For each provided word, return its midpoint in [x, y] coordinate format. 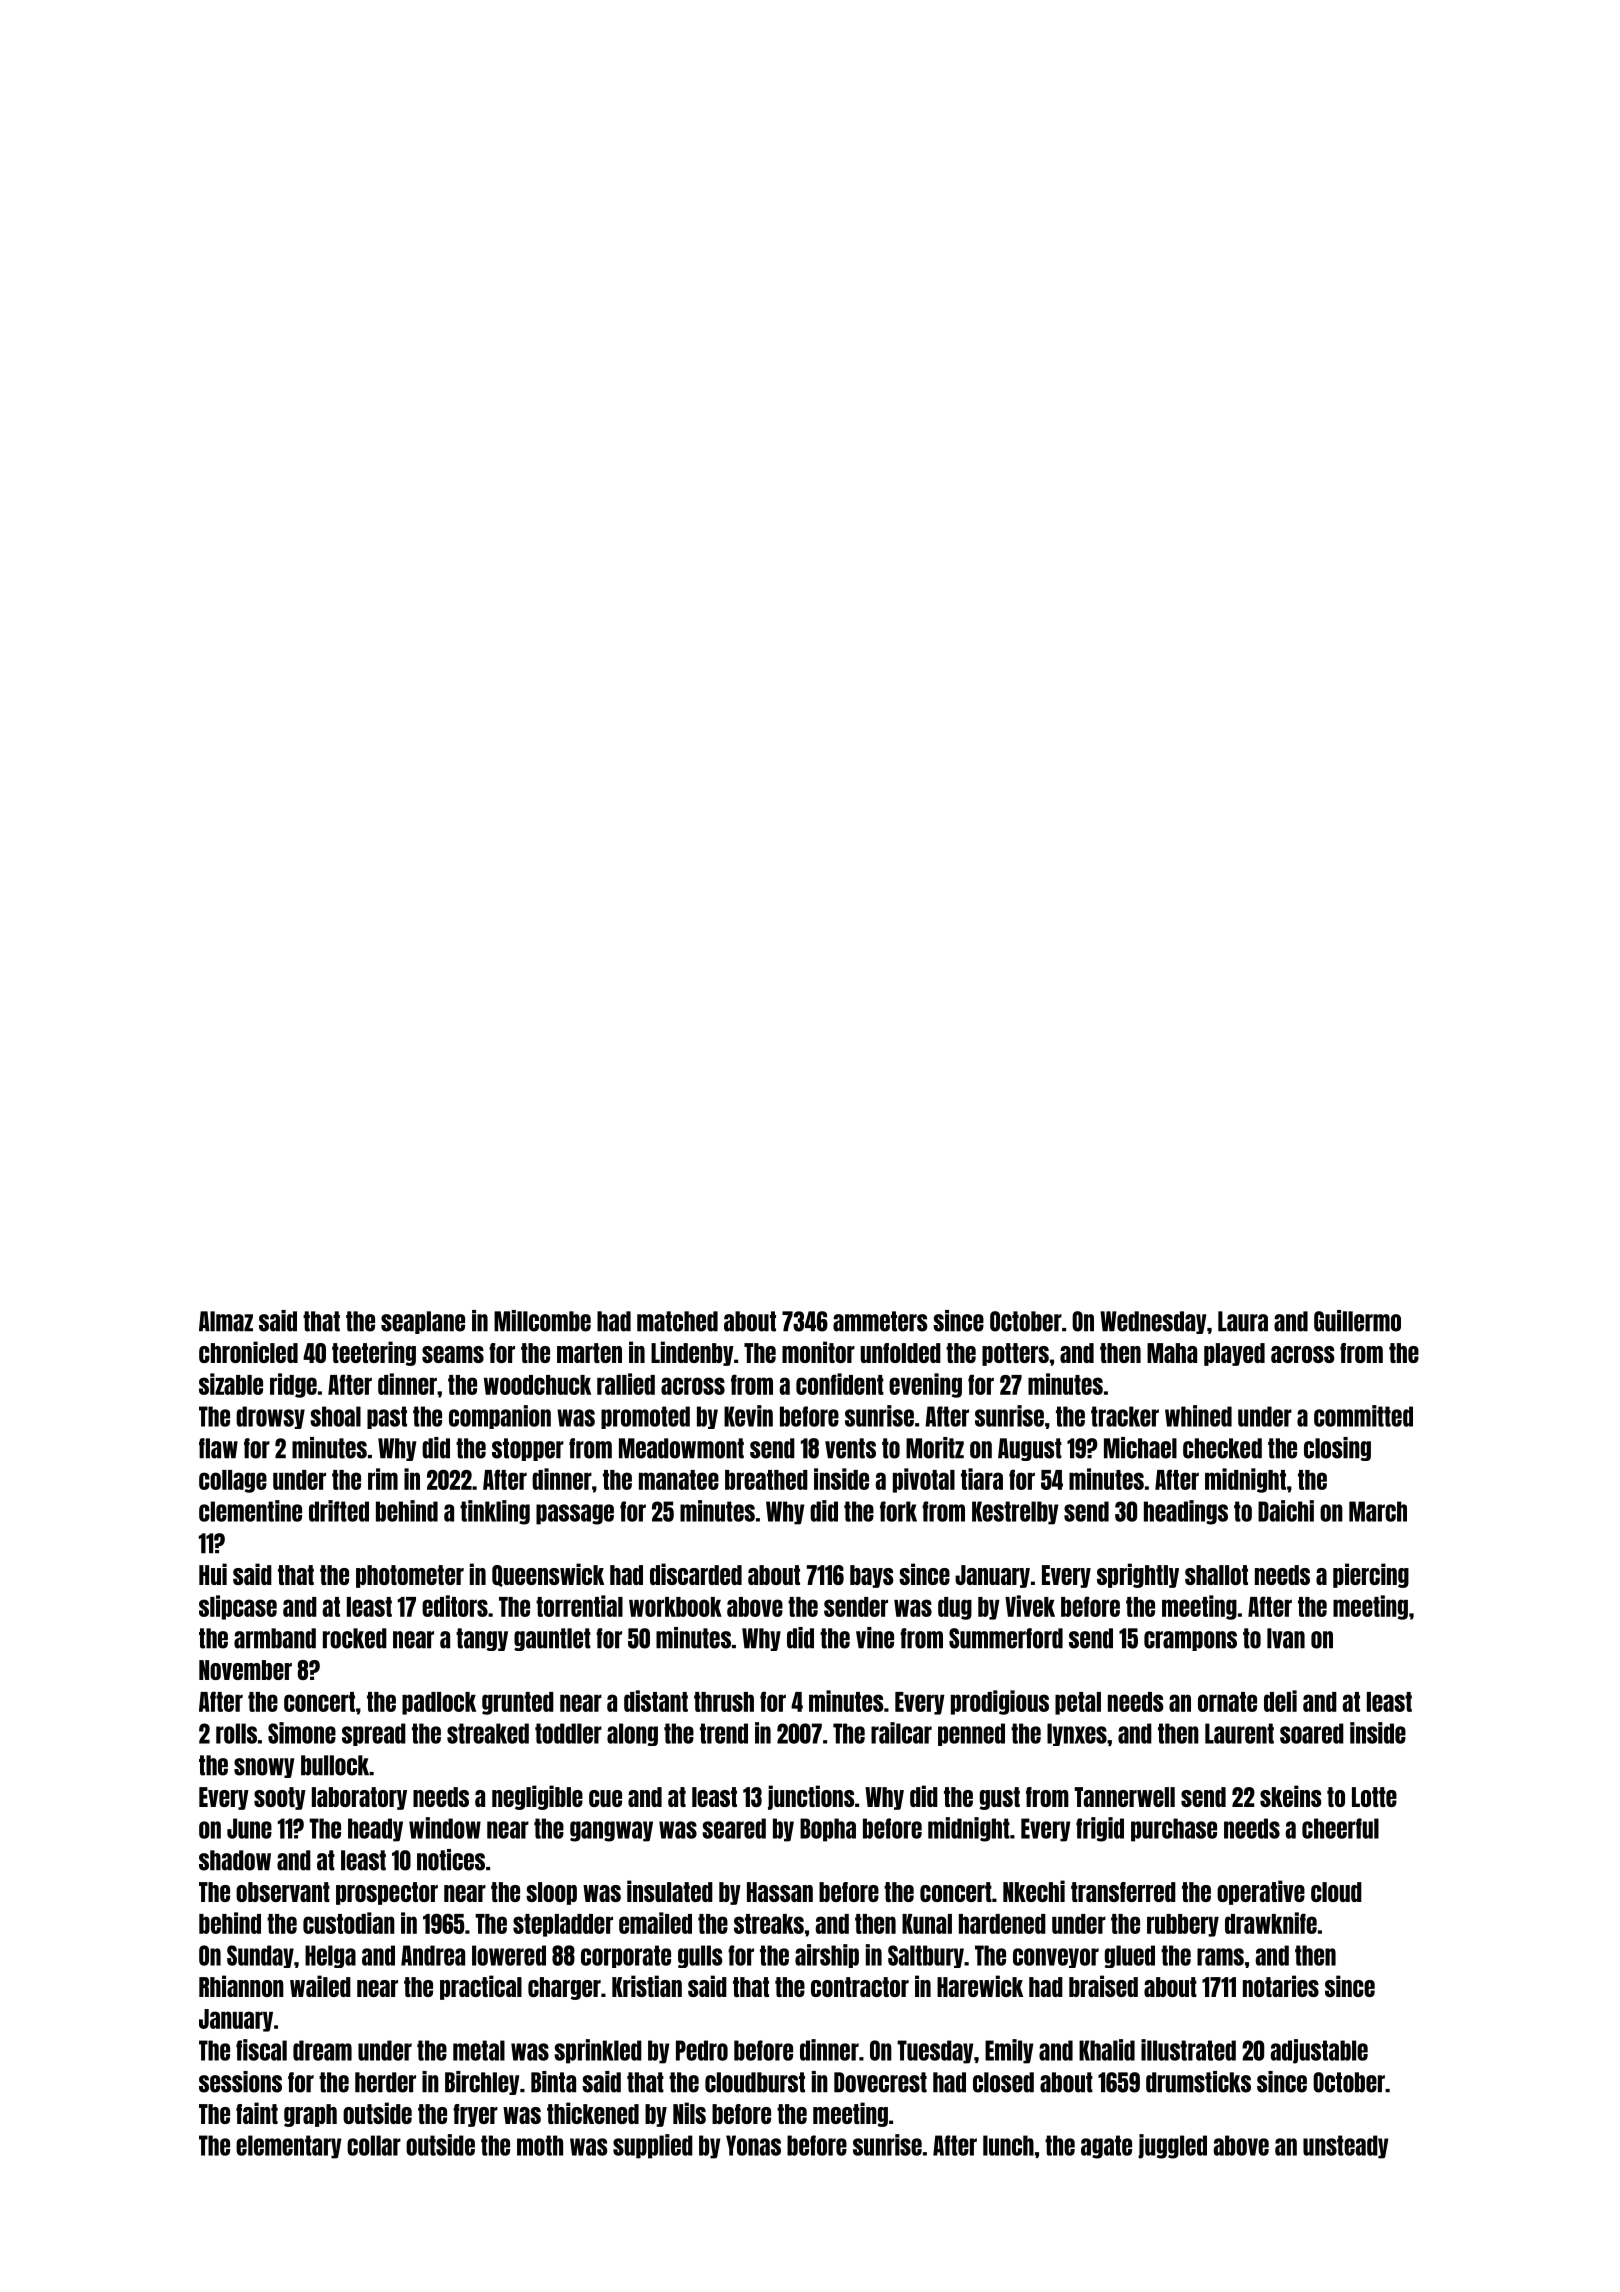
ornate [1227, 1702]
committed [1363, 1416]
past [387, 1417]
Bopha [828, 1830]
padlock [439, 1703]
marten [589, 1353]
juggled [1172, 2146]
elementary [288, 2147]
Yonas [753, 2145]
